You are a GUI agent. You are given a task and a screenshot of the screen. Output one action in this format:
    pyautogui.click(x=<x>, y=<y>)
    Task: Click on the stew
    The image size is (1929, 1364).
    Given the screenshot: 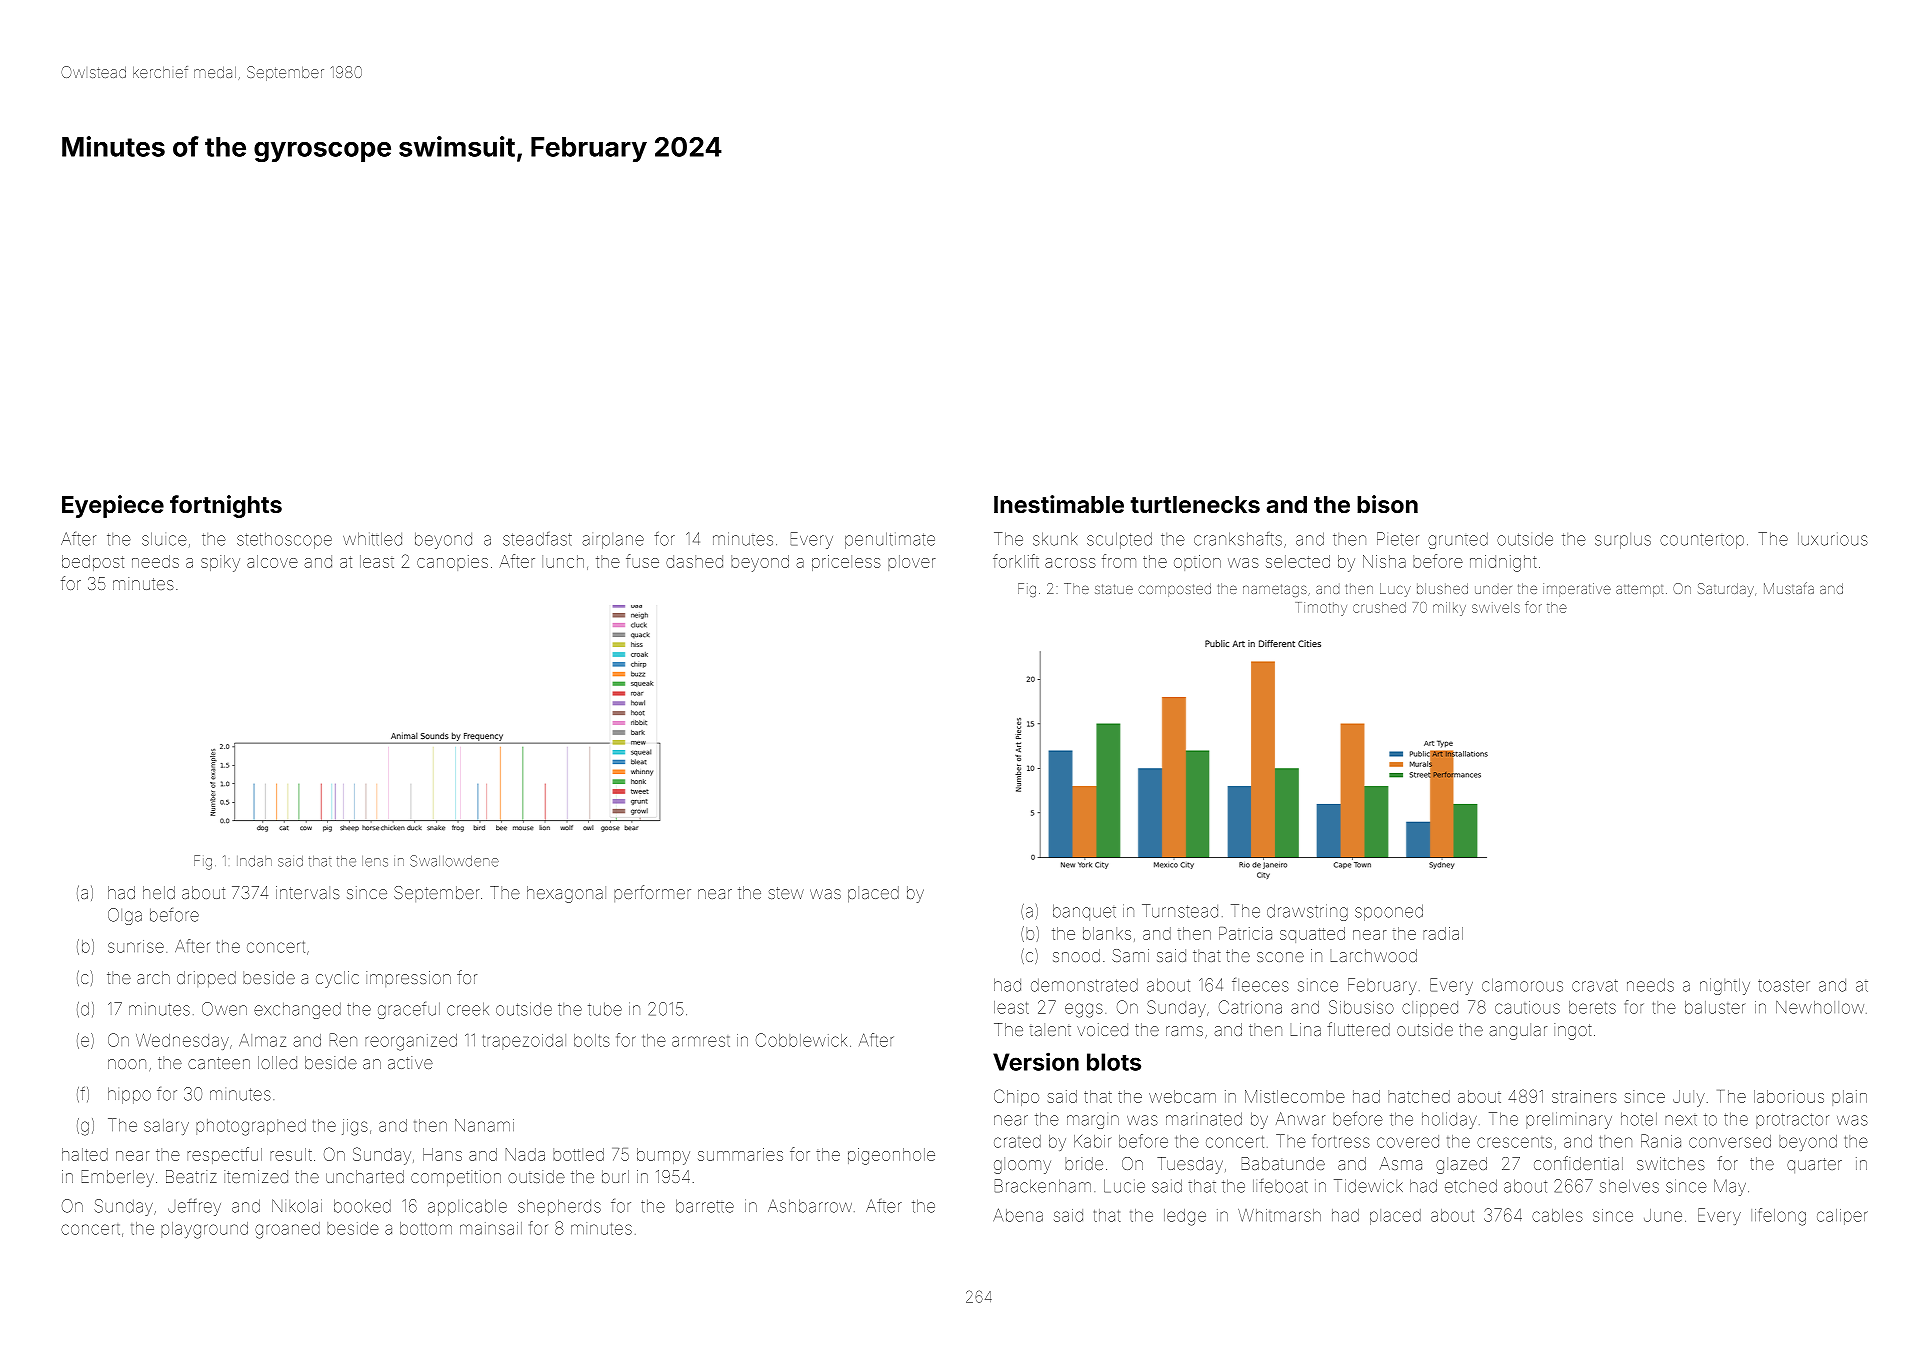 What is the action you would take?
    pyautogui.click(x=786, y=893)
